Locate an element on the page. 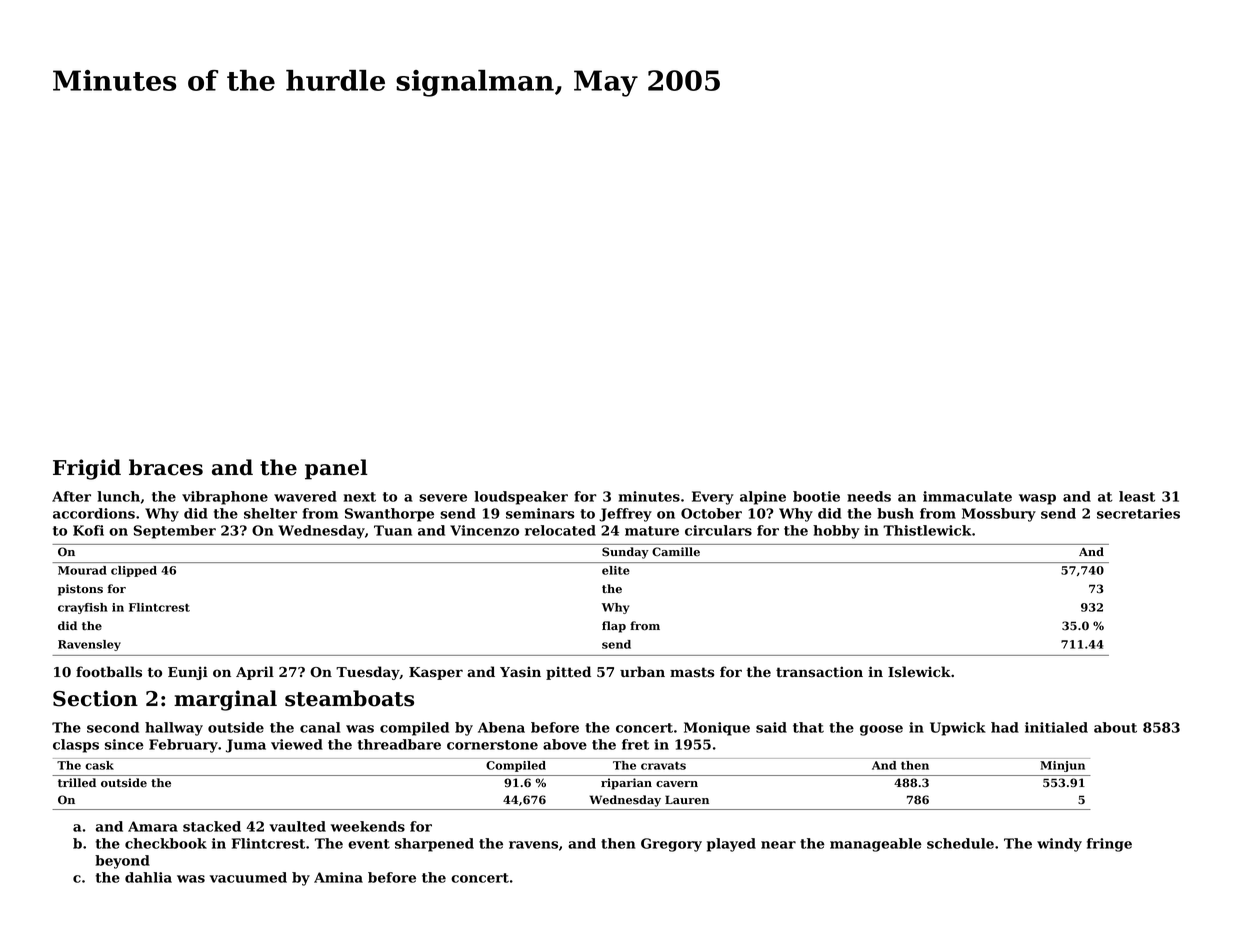 This document has width=1233, height=952. Islewick is located at coordinates (919, 672).
